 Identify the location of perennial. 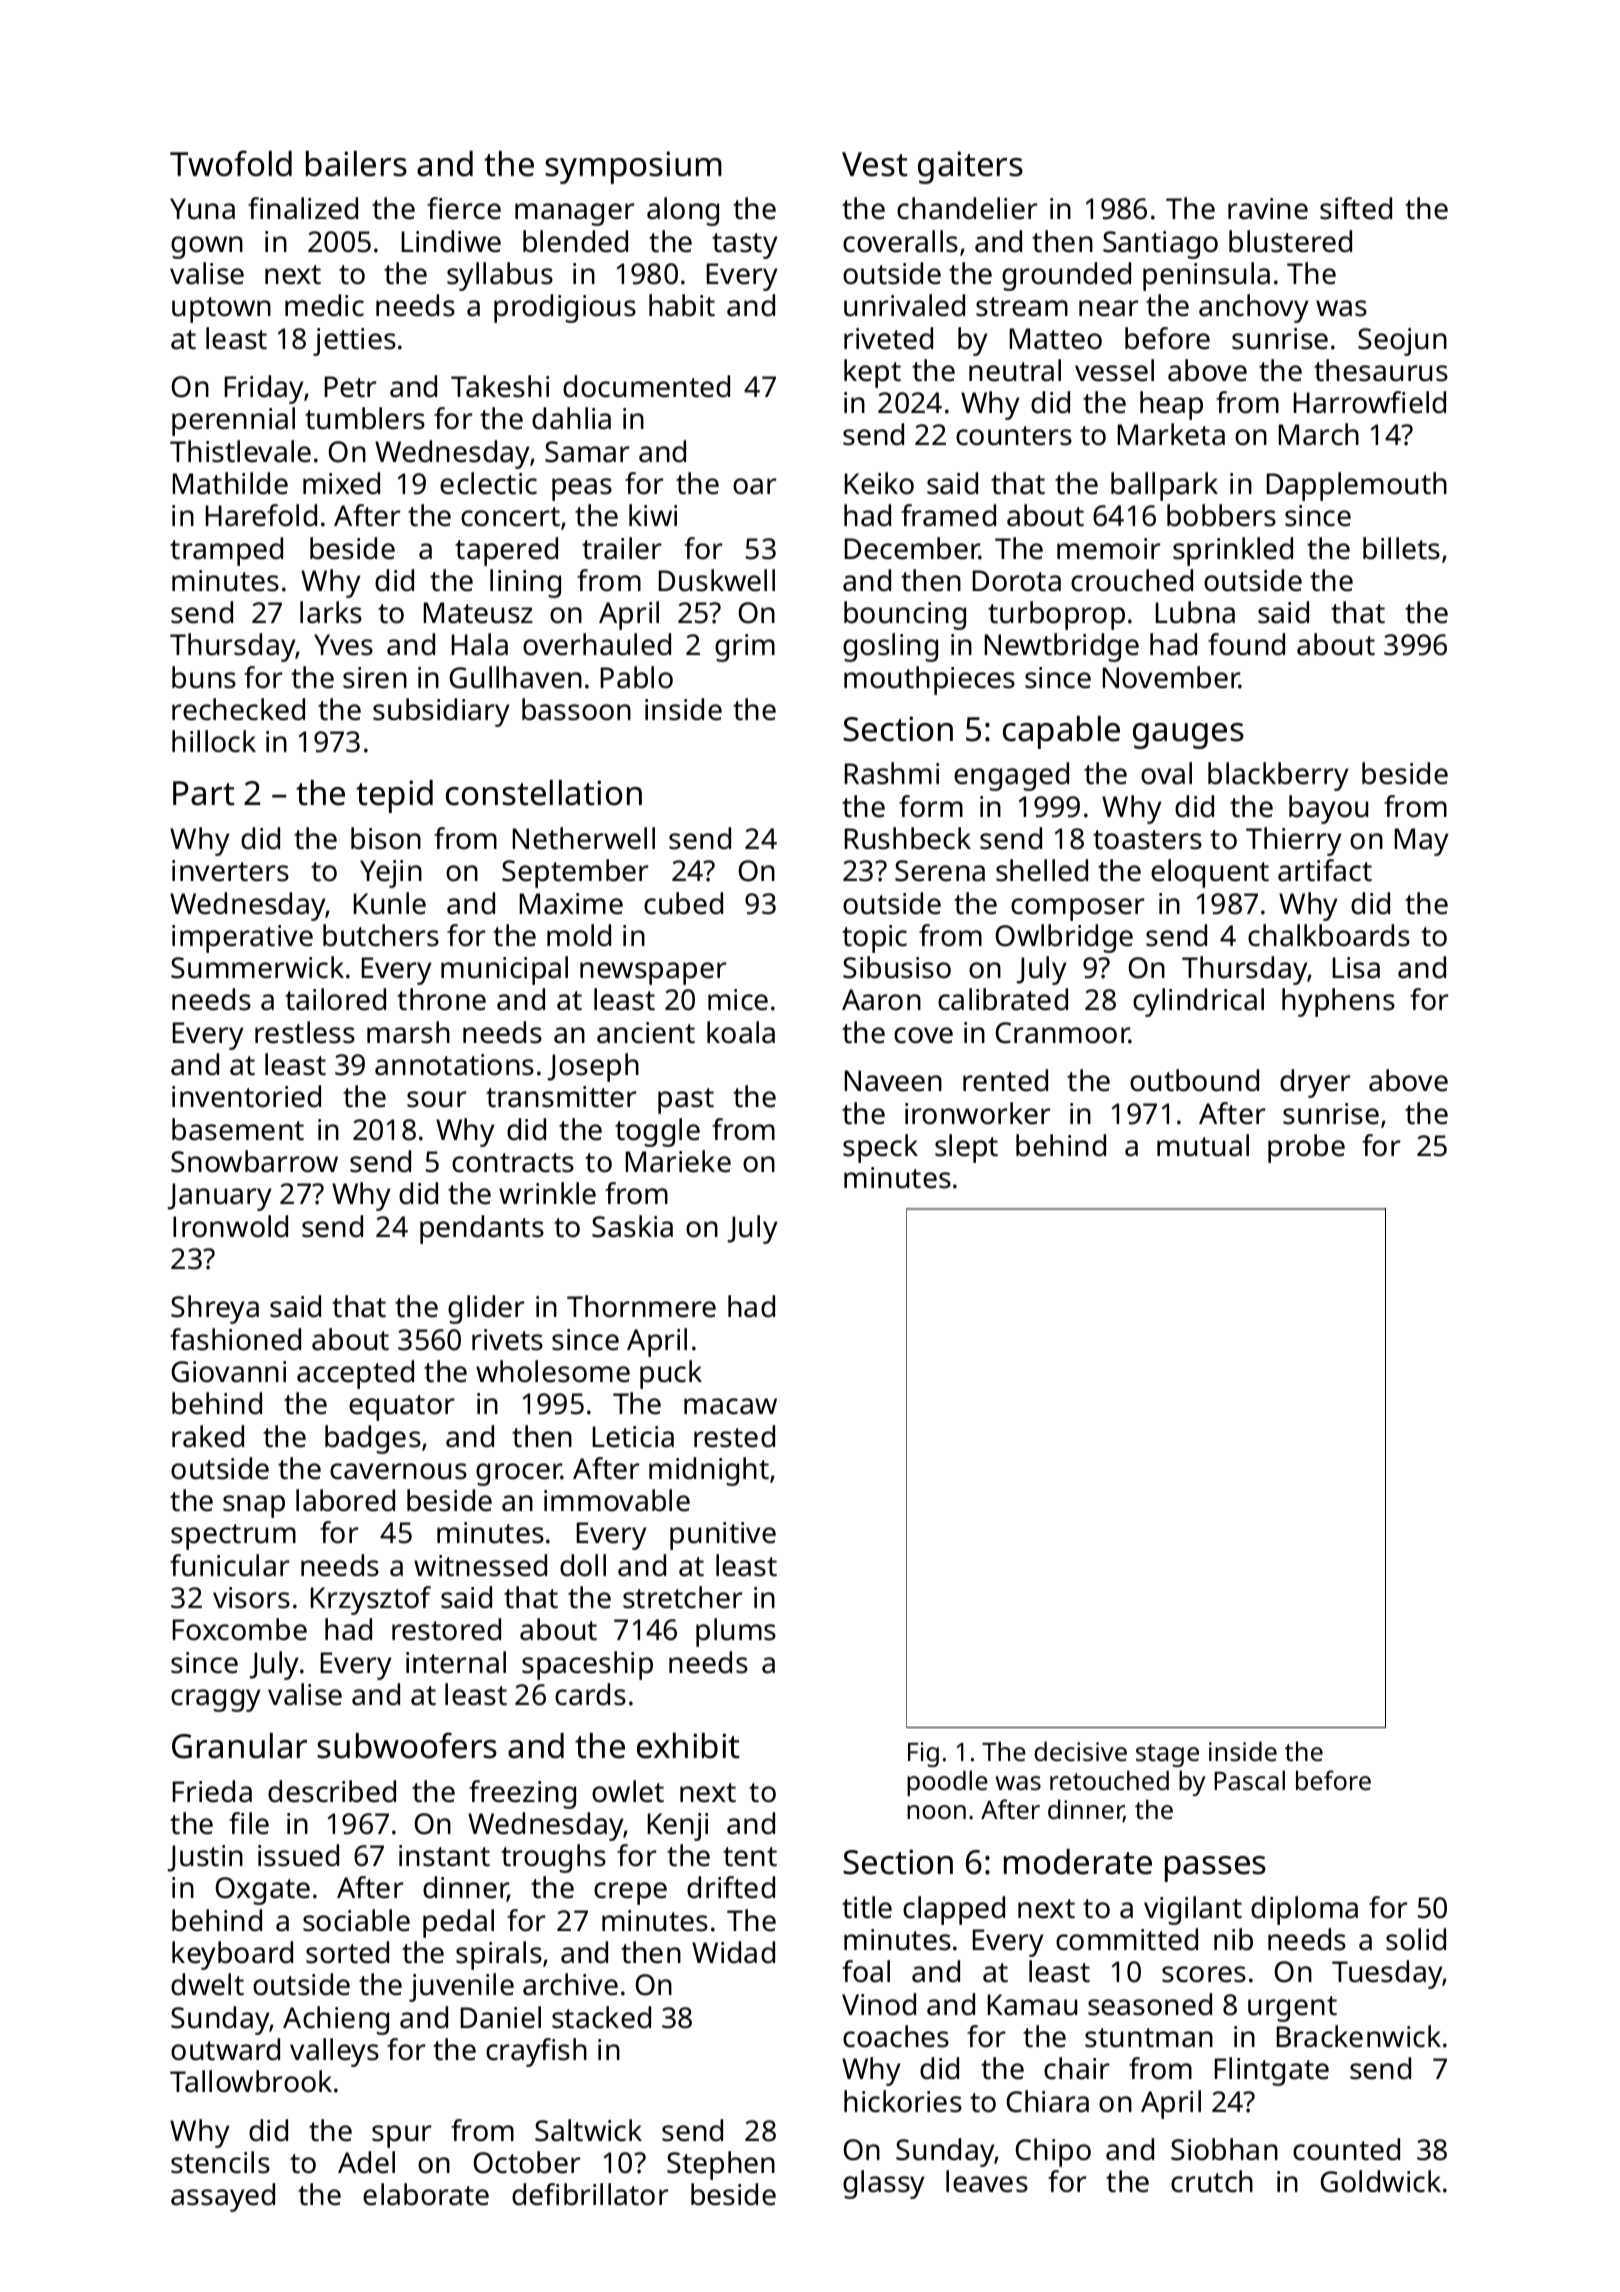
(233, 421).
